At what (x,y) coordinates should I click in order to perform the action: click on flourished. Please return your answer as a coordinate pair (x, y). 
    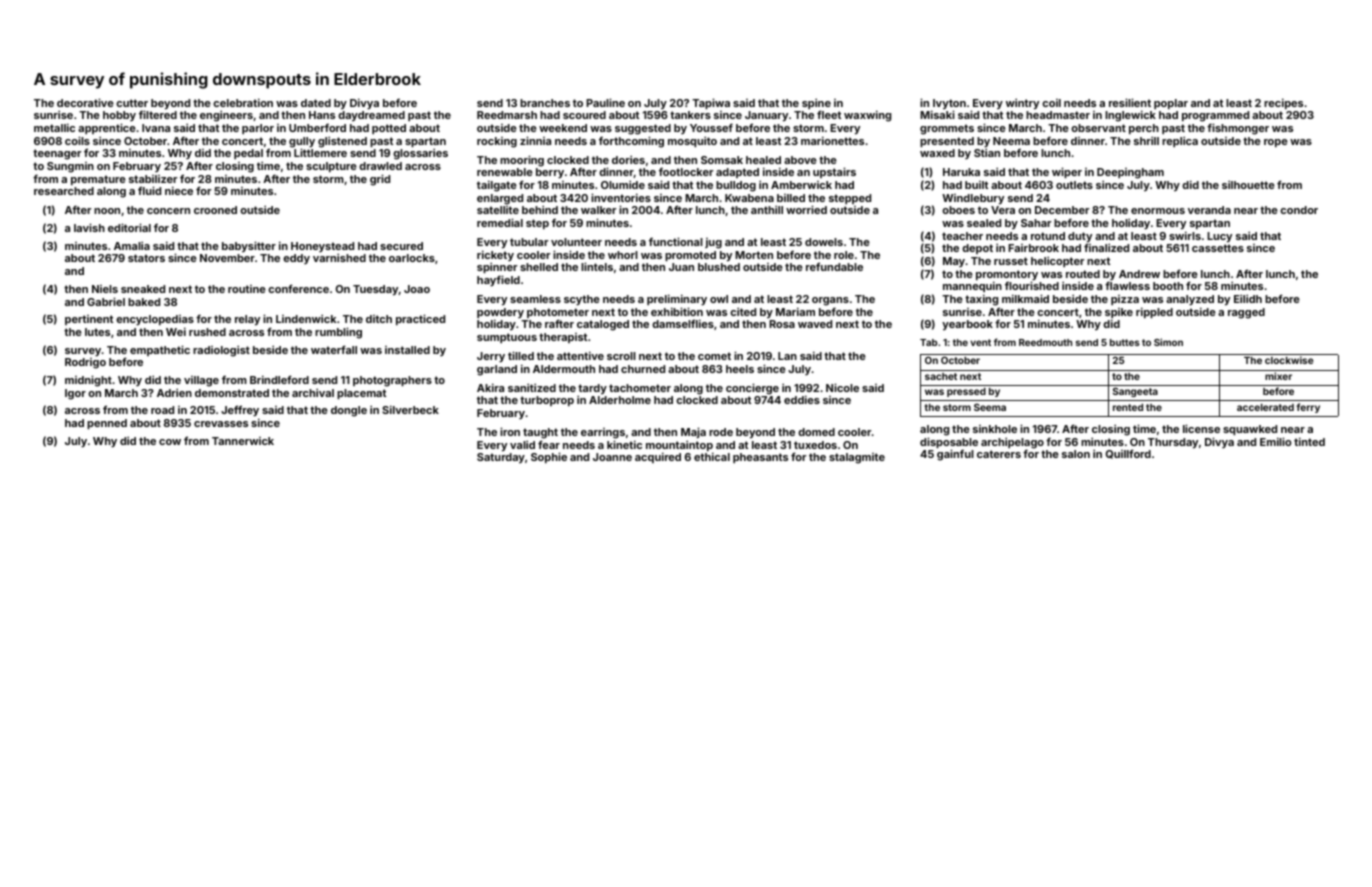
    Looking at the image, I should click on (1032, 285).
